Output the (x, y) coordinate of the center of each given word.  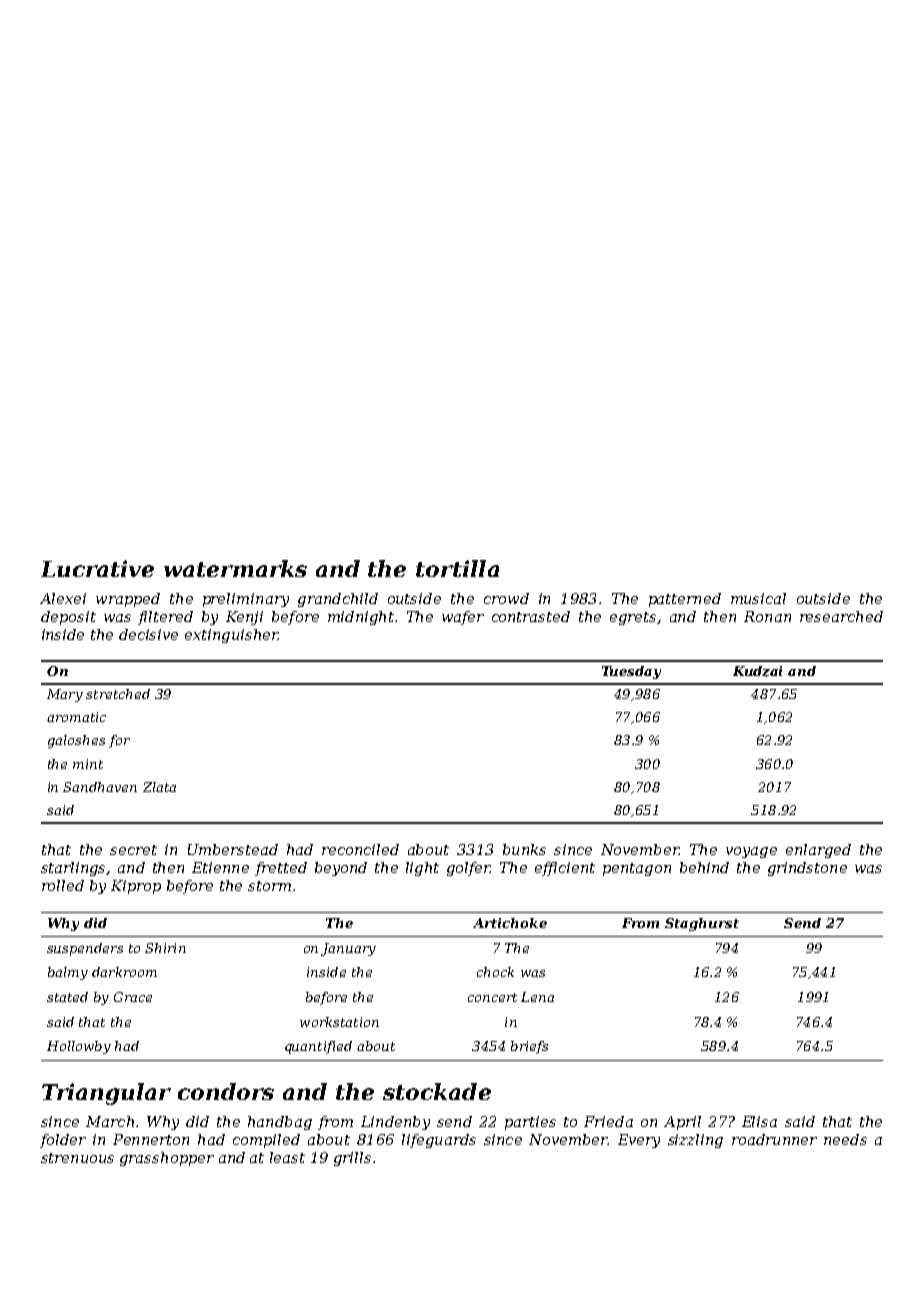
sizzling (695, 1141)
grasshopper (167, 1159)
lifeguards (439, 1141)
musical (758, 598)
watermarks (235, 568)
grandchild (338, 600)
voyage (751, 852)
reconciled (360, 849)
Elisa (759, 1121)
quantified (318, 1047)
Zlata (159, 787)
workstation (339, 1022)
